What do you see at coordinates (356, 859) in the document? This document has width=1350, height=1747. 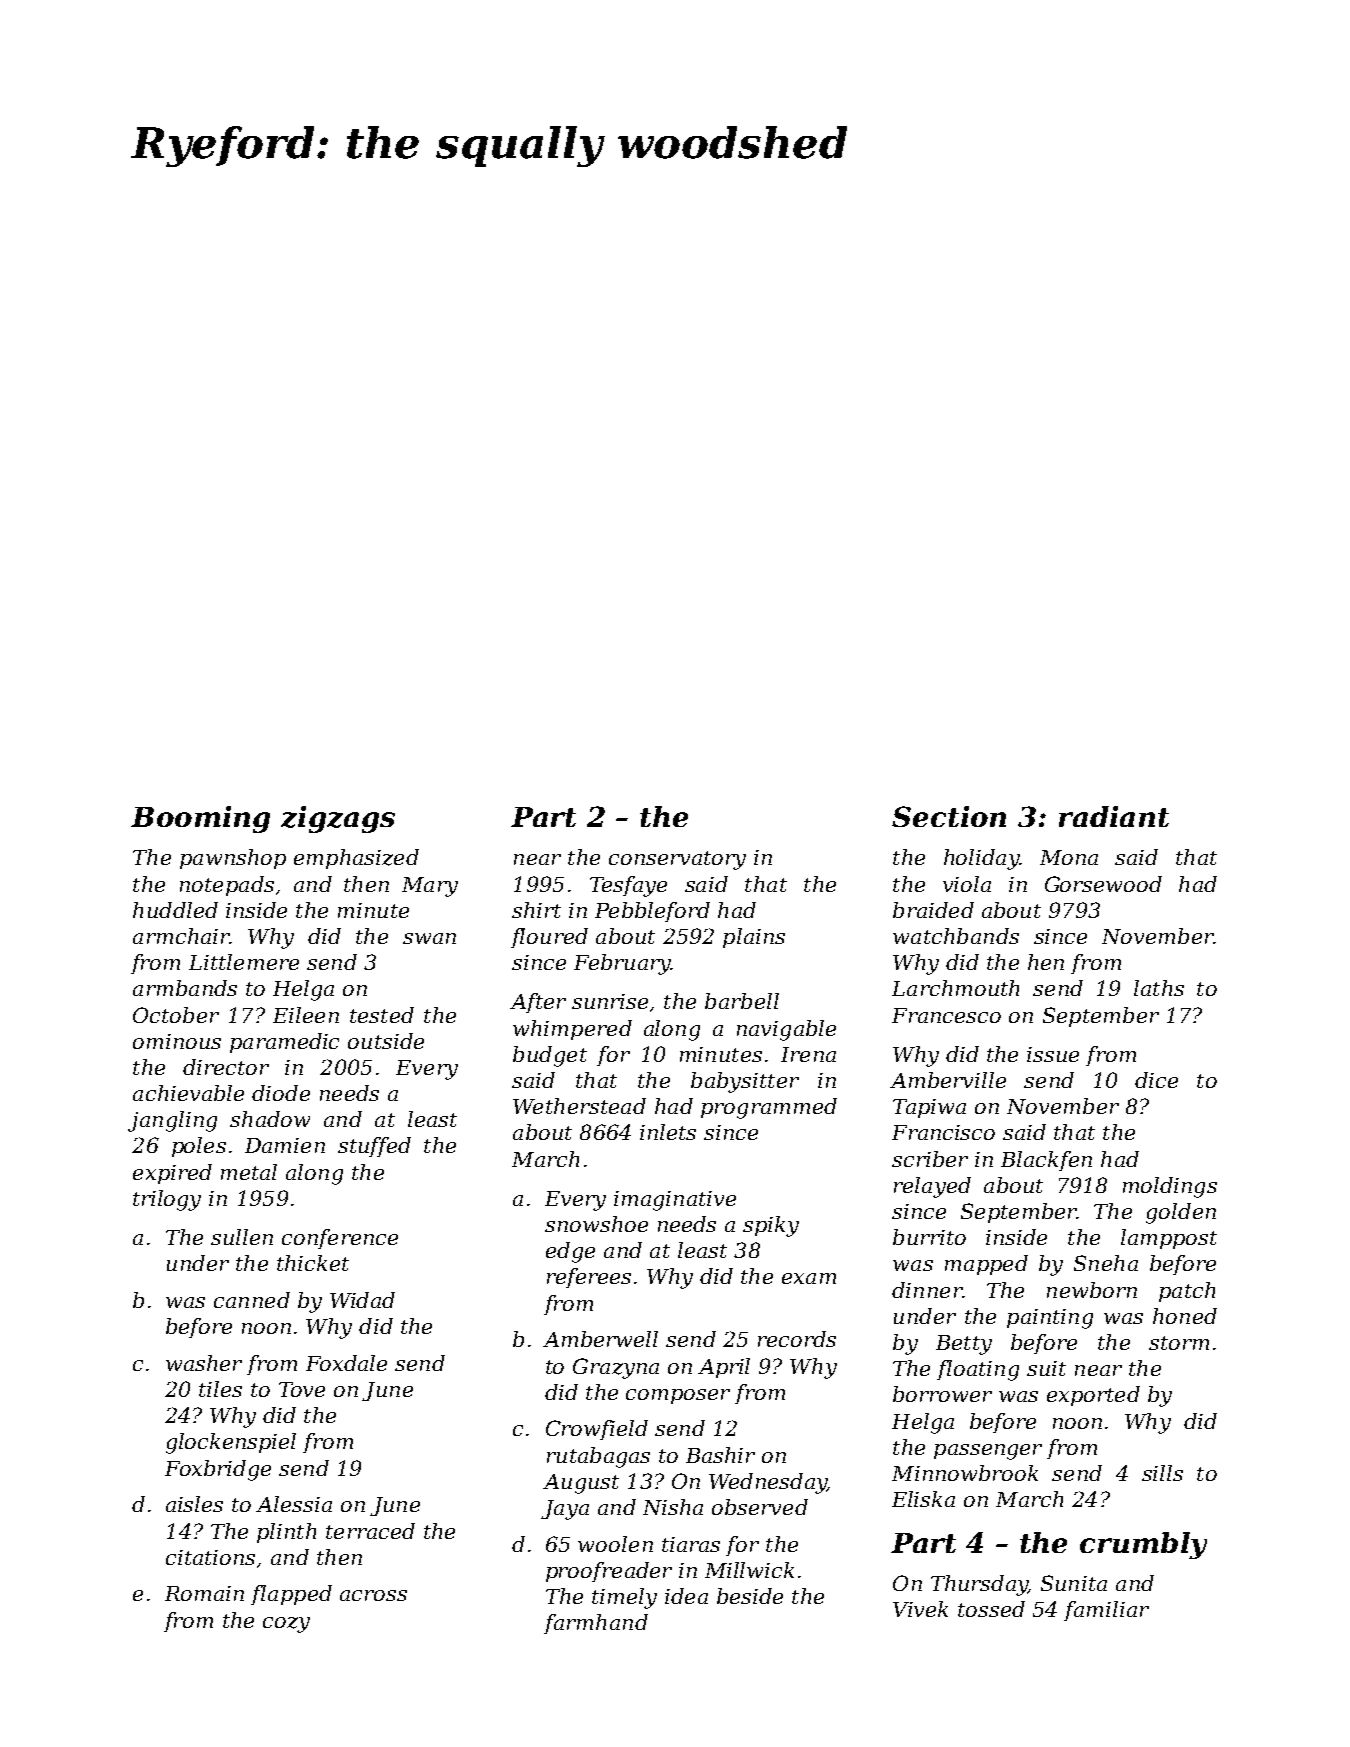 I see `emphasized` at bounding box center [356, 859].
